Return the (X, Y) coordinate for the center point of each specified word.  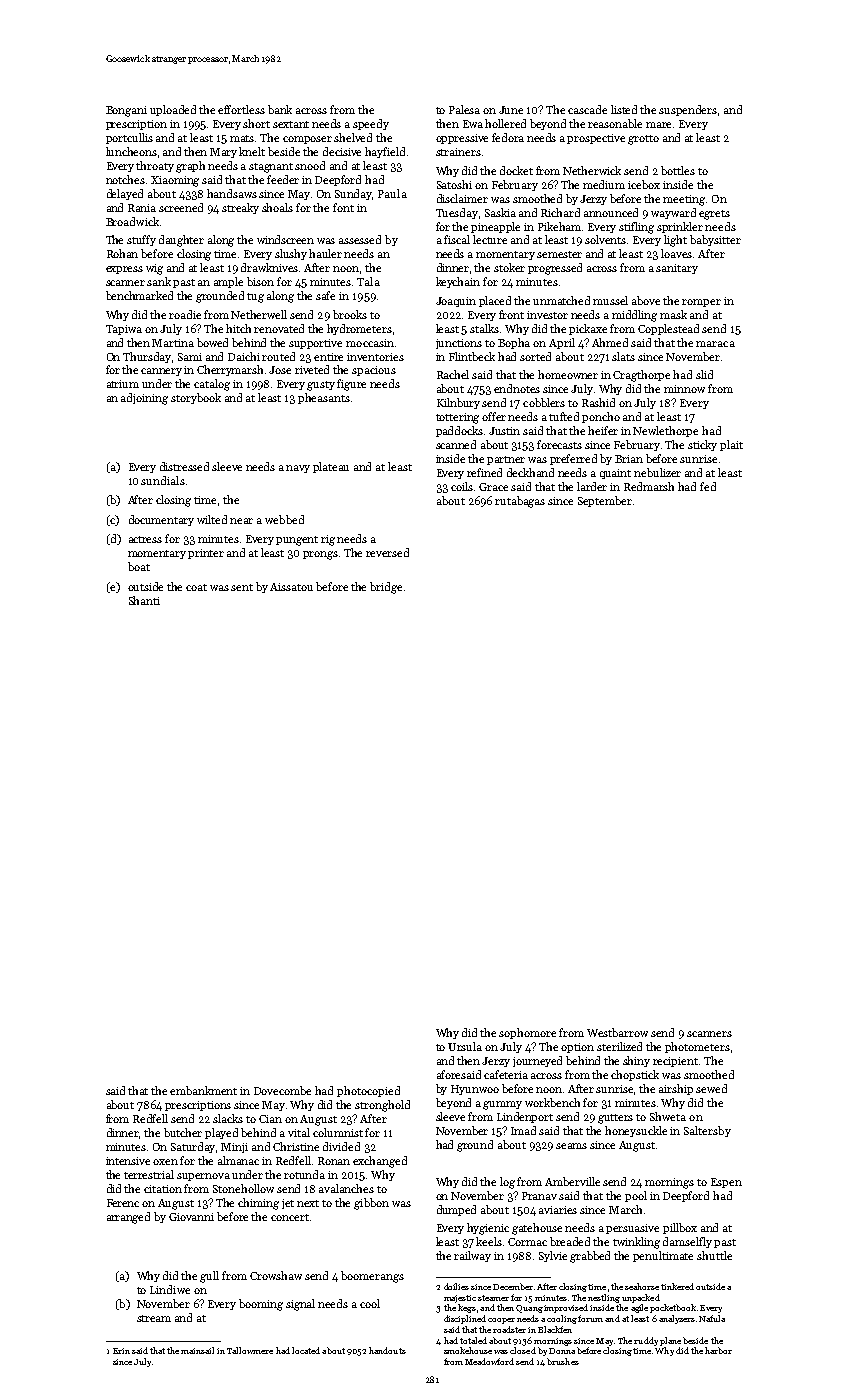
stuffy (141, 240)
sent (242, 587)
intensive (128, 1161)
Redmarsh (649, 486)
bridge (386, 588)
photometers (697, 1047)
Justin (504, 431)
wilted (212, 519)
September (605, 501)
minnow (684, 389)
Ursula (465, 1046)
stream (154, 1318)
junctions (459, 344)
